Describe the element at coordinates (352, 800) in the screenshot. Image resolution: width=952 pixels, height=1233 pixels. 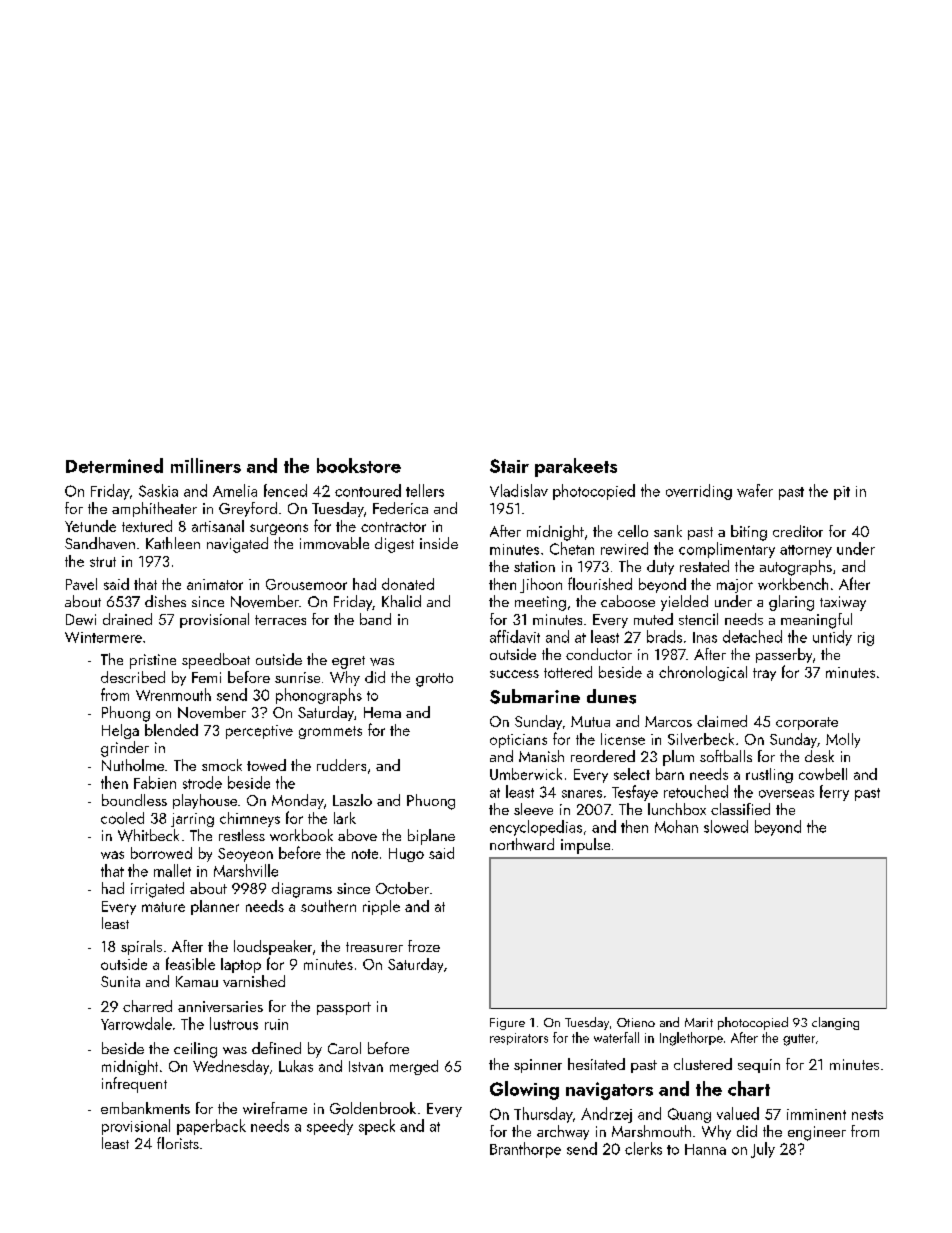
I see `Laszlo` at that location.
